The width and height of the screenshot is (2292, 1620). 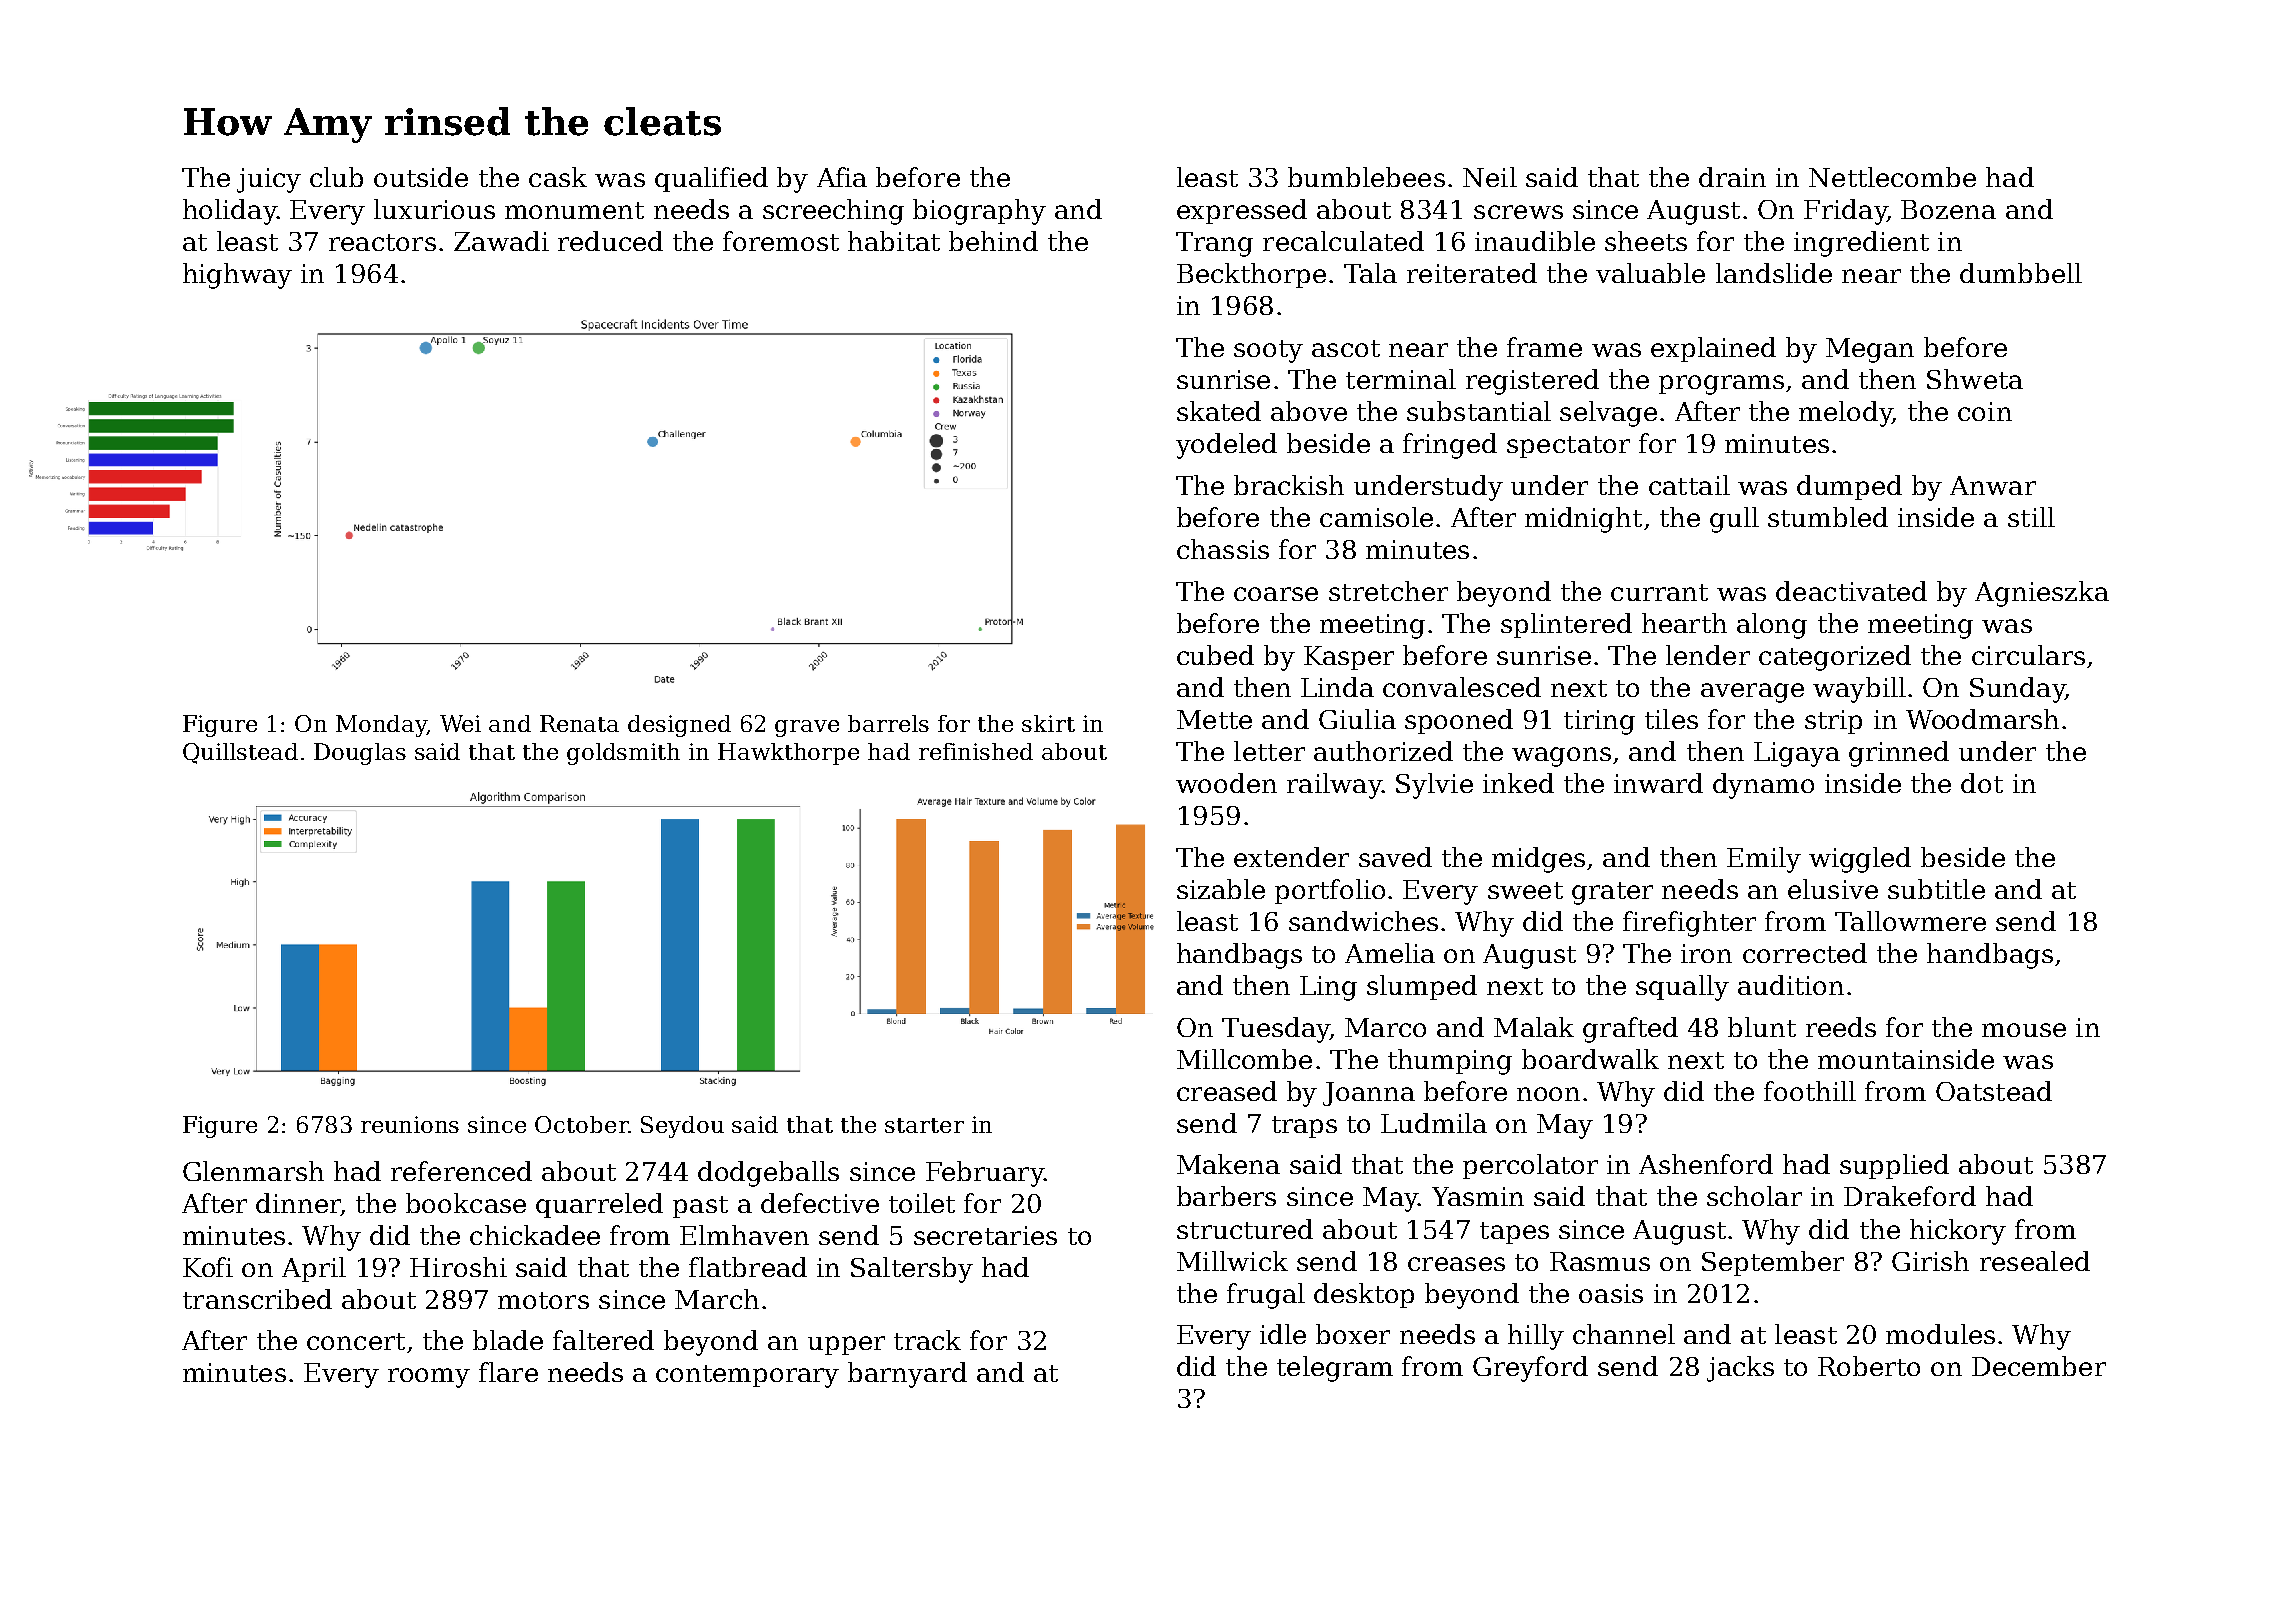 What do you see at coordinates (253, 1171) in the screenshot?
I see `Glenmarsh` at bounding box center [253, 1171].
